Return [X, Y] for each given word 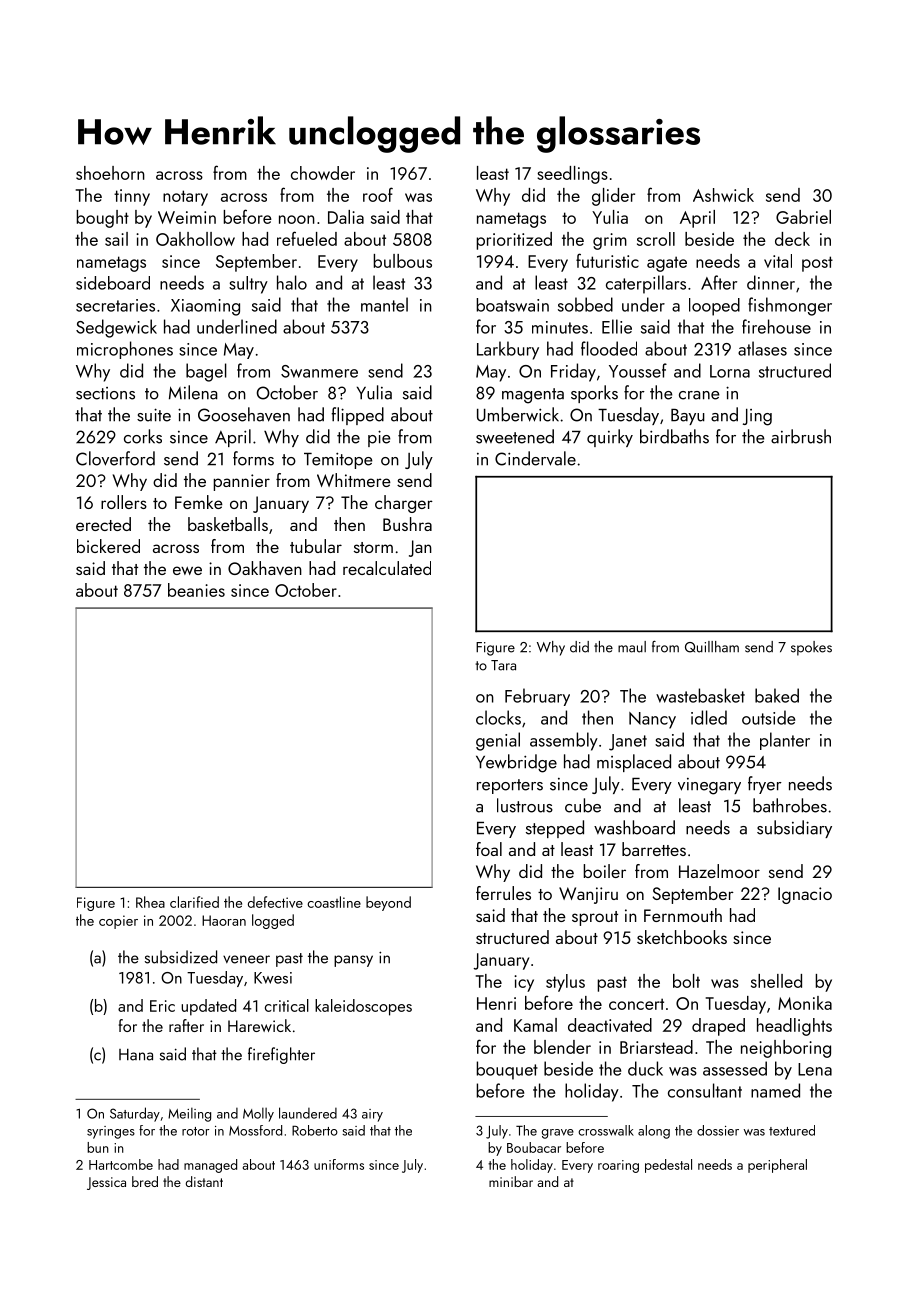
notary [185, 198]
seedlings [572, 175]
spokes [811, 648]
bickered [108, 546]
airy [372, 1115]
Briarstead [656, 1047]
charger [404, 504]
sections [105, 393]
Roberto [315, 1130]
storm [373, 547]
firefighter [281, 1055]
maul [632, 647]
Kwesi [273, 978]
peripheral [777, 1166]
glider [613, 197]
